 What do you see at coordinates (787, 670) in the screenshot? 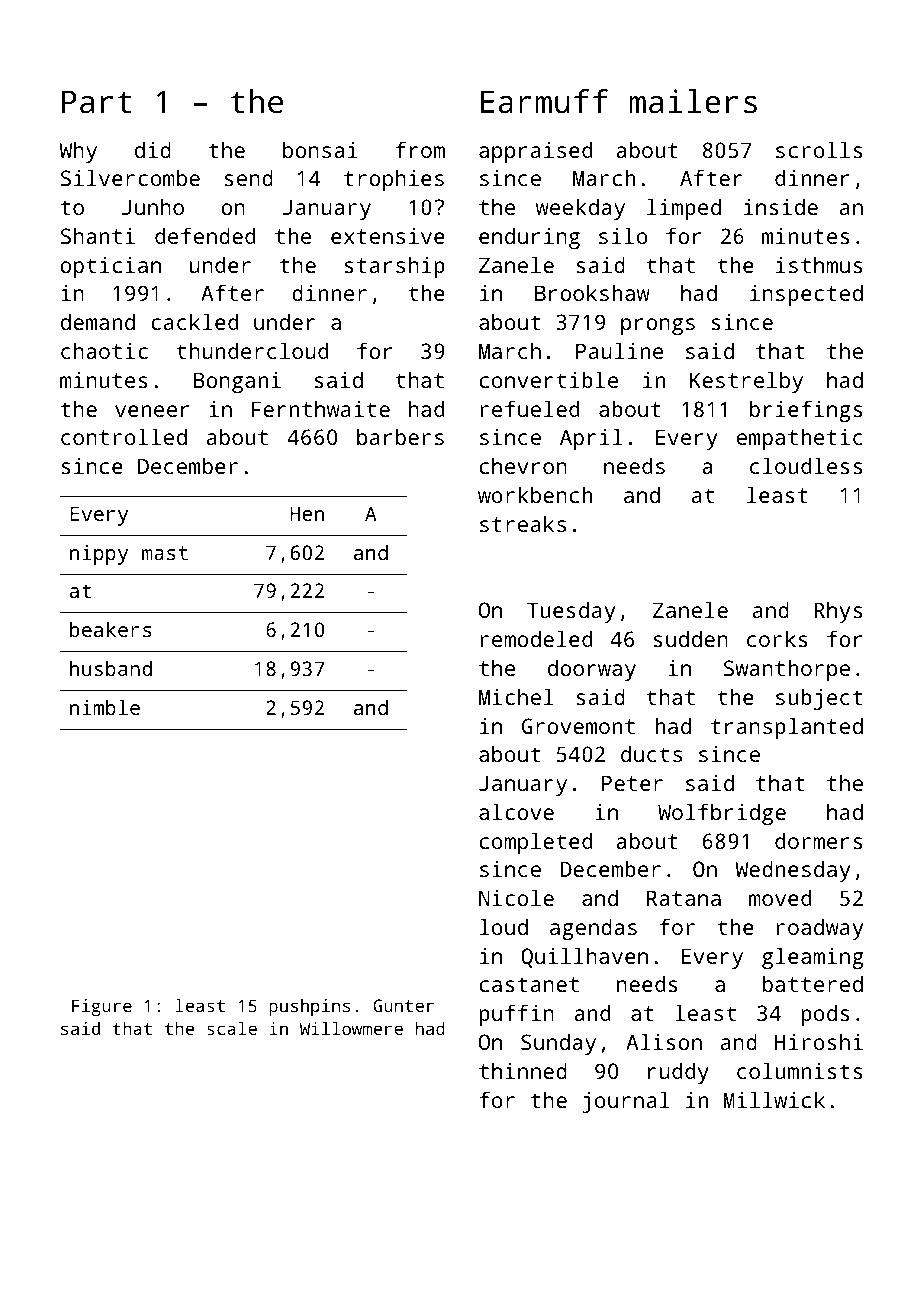
I see `Swanthorpe` at bounding box center [787, 670].
